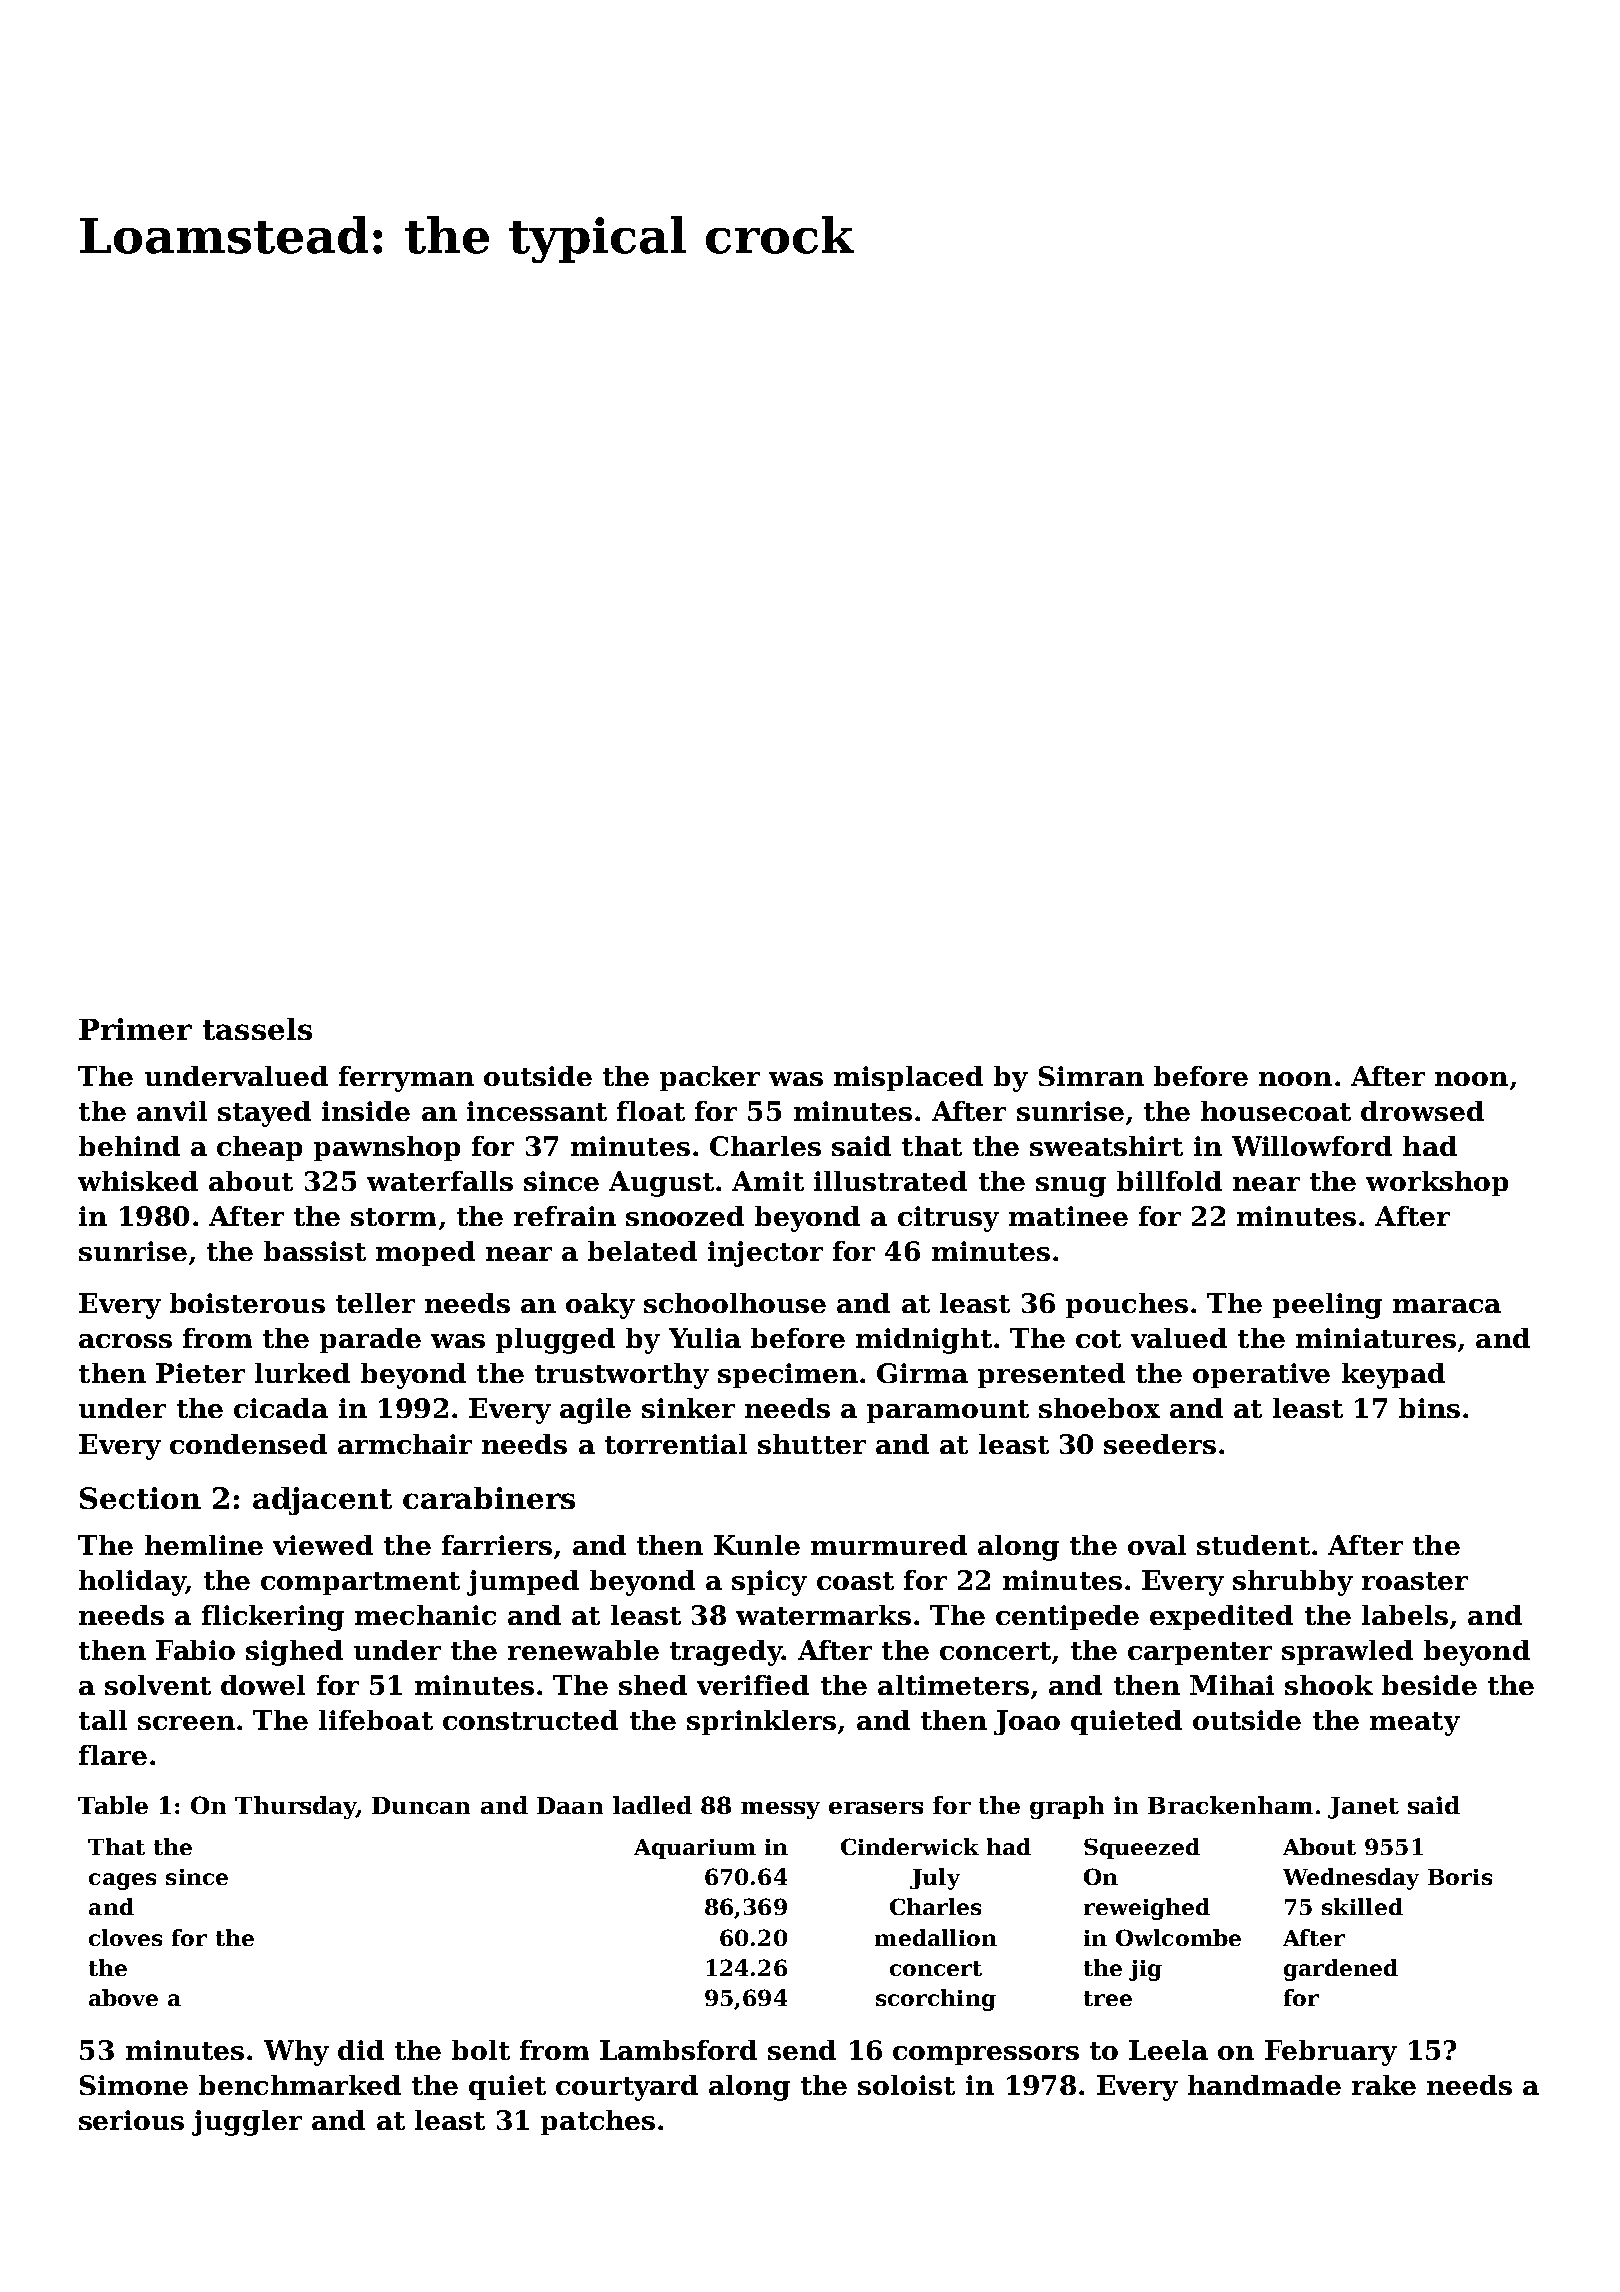 This screenshot has width=1620, height=2292. Describe the element at coordinates (906, 2085) in the screenshot. I see `soloist` at that location.
